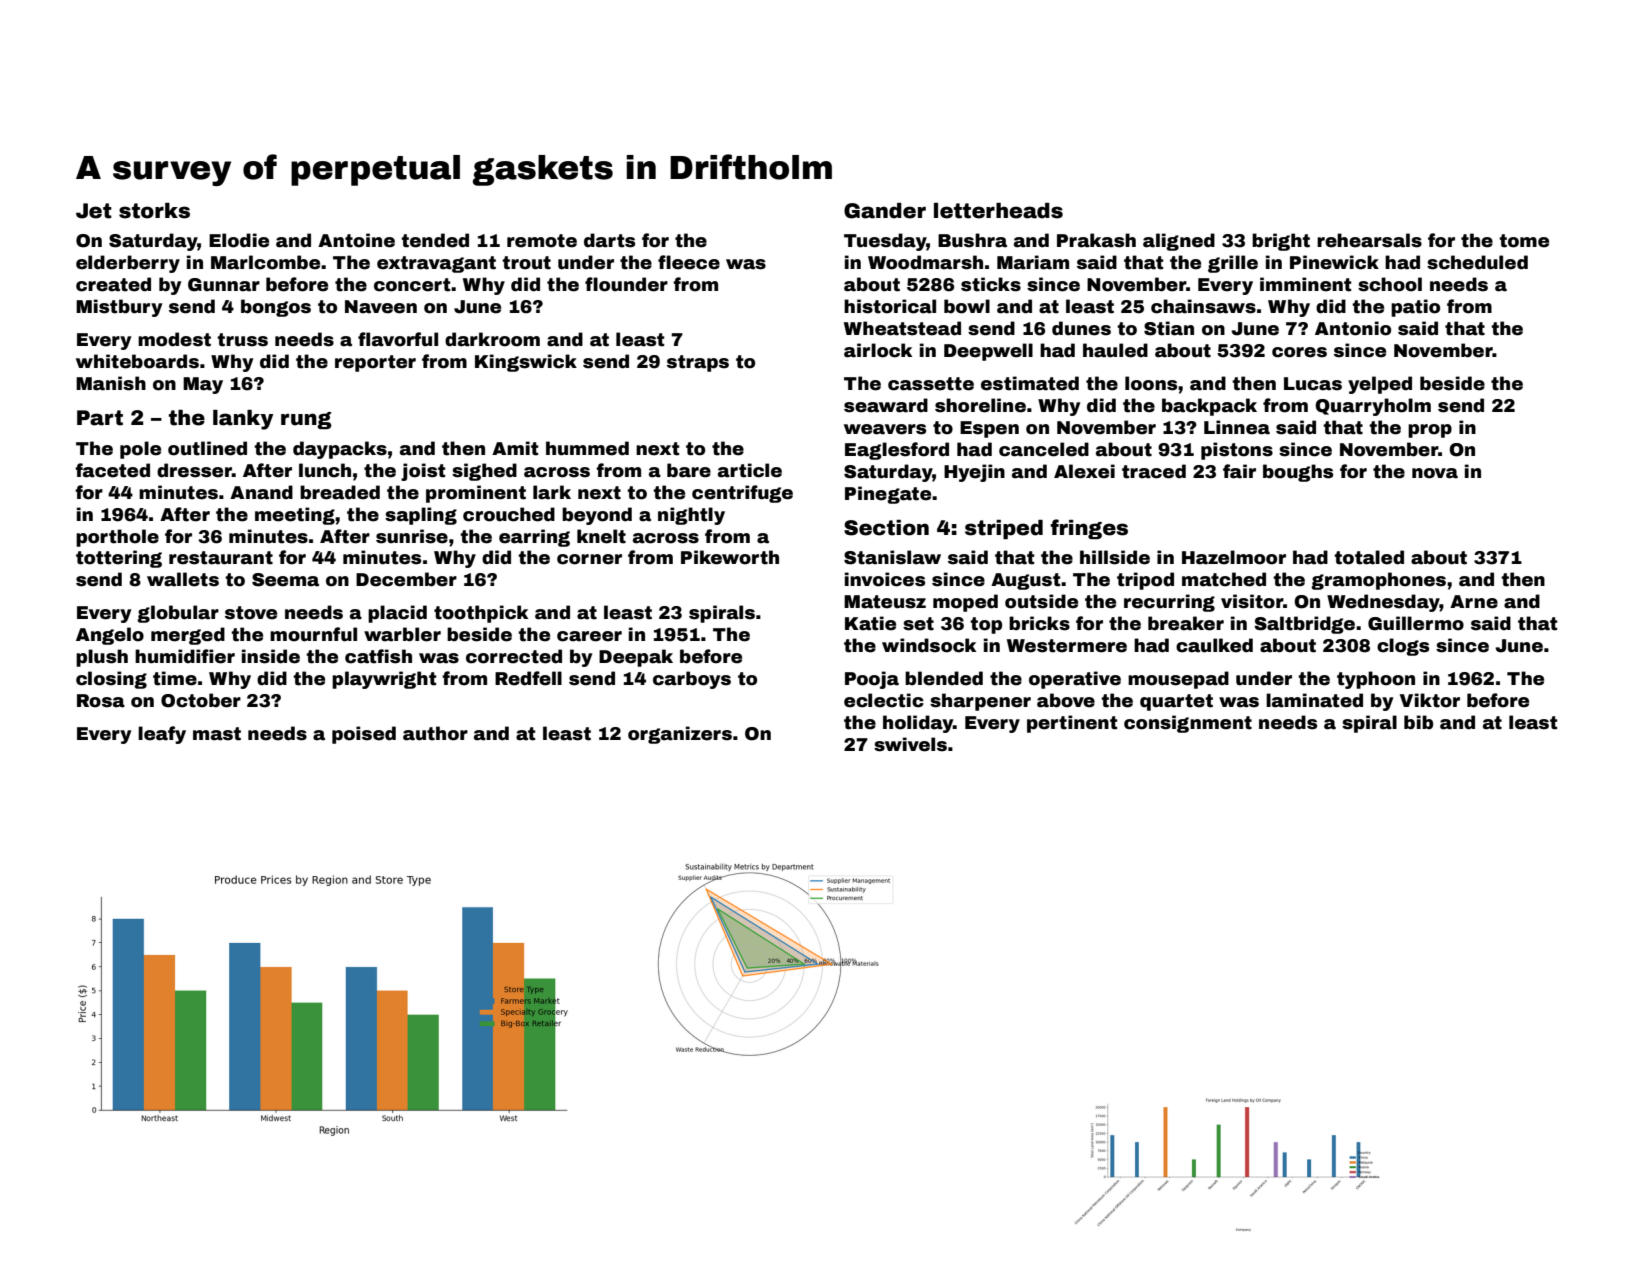 Image resolution: width=1643 pixels, height=1270 pixels. I want to click on tome, so click(1524, 241).
